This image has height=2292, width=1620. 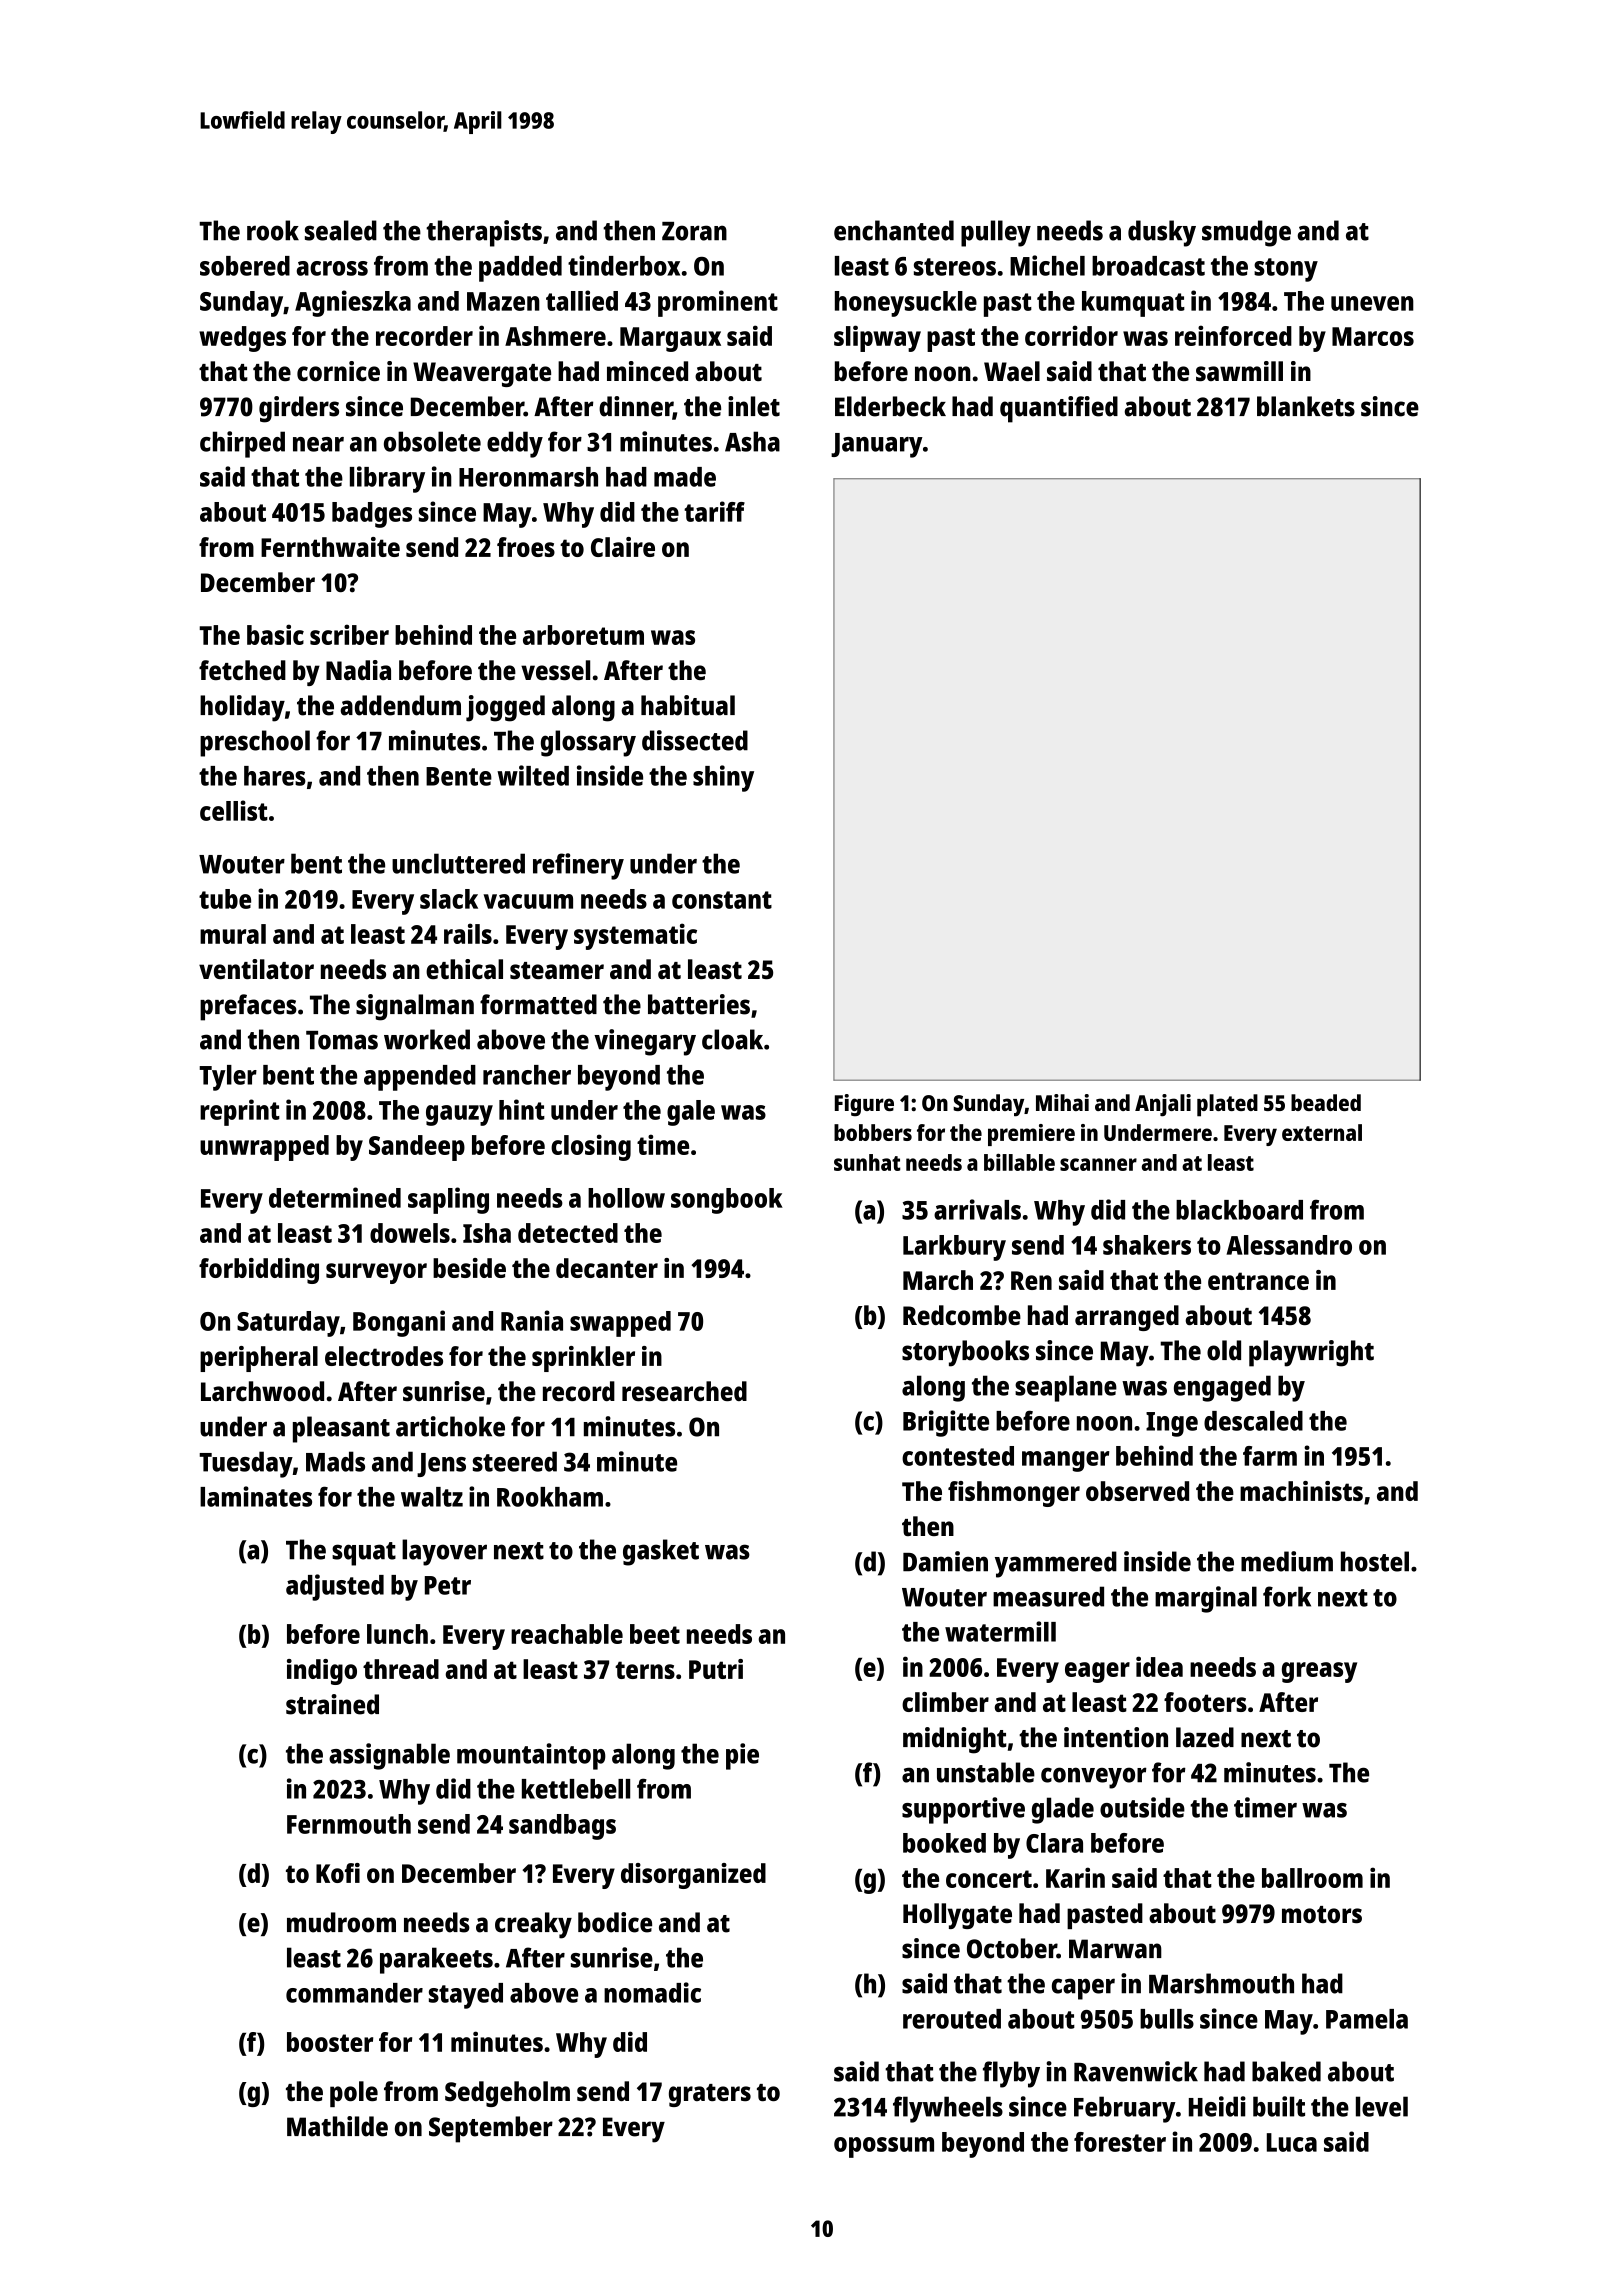 I want to click on medium, so click(x=1287, y=1561).
